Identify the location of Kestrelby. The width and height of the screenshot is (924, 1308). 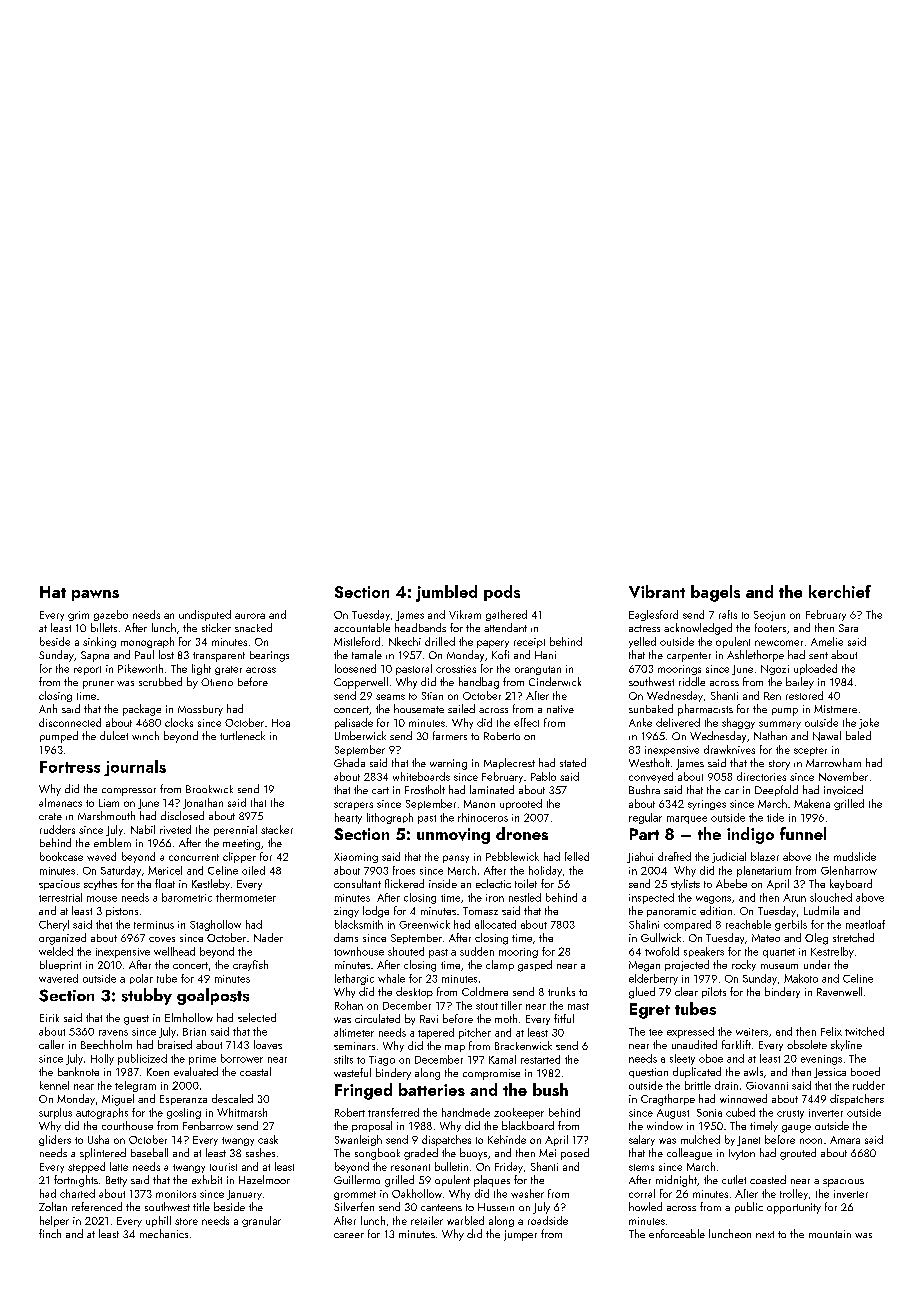
(832, 952).
